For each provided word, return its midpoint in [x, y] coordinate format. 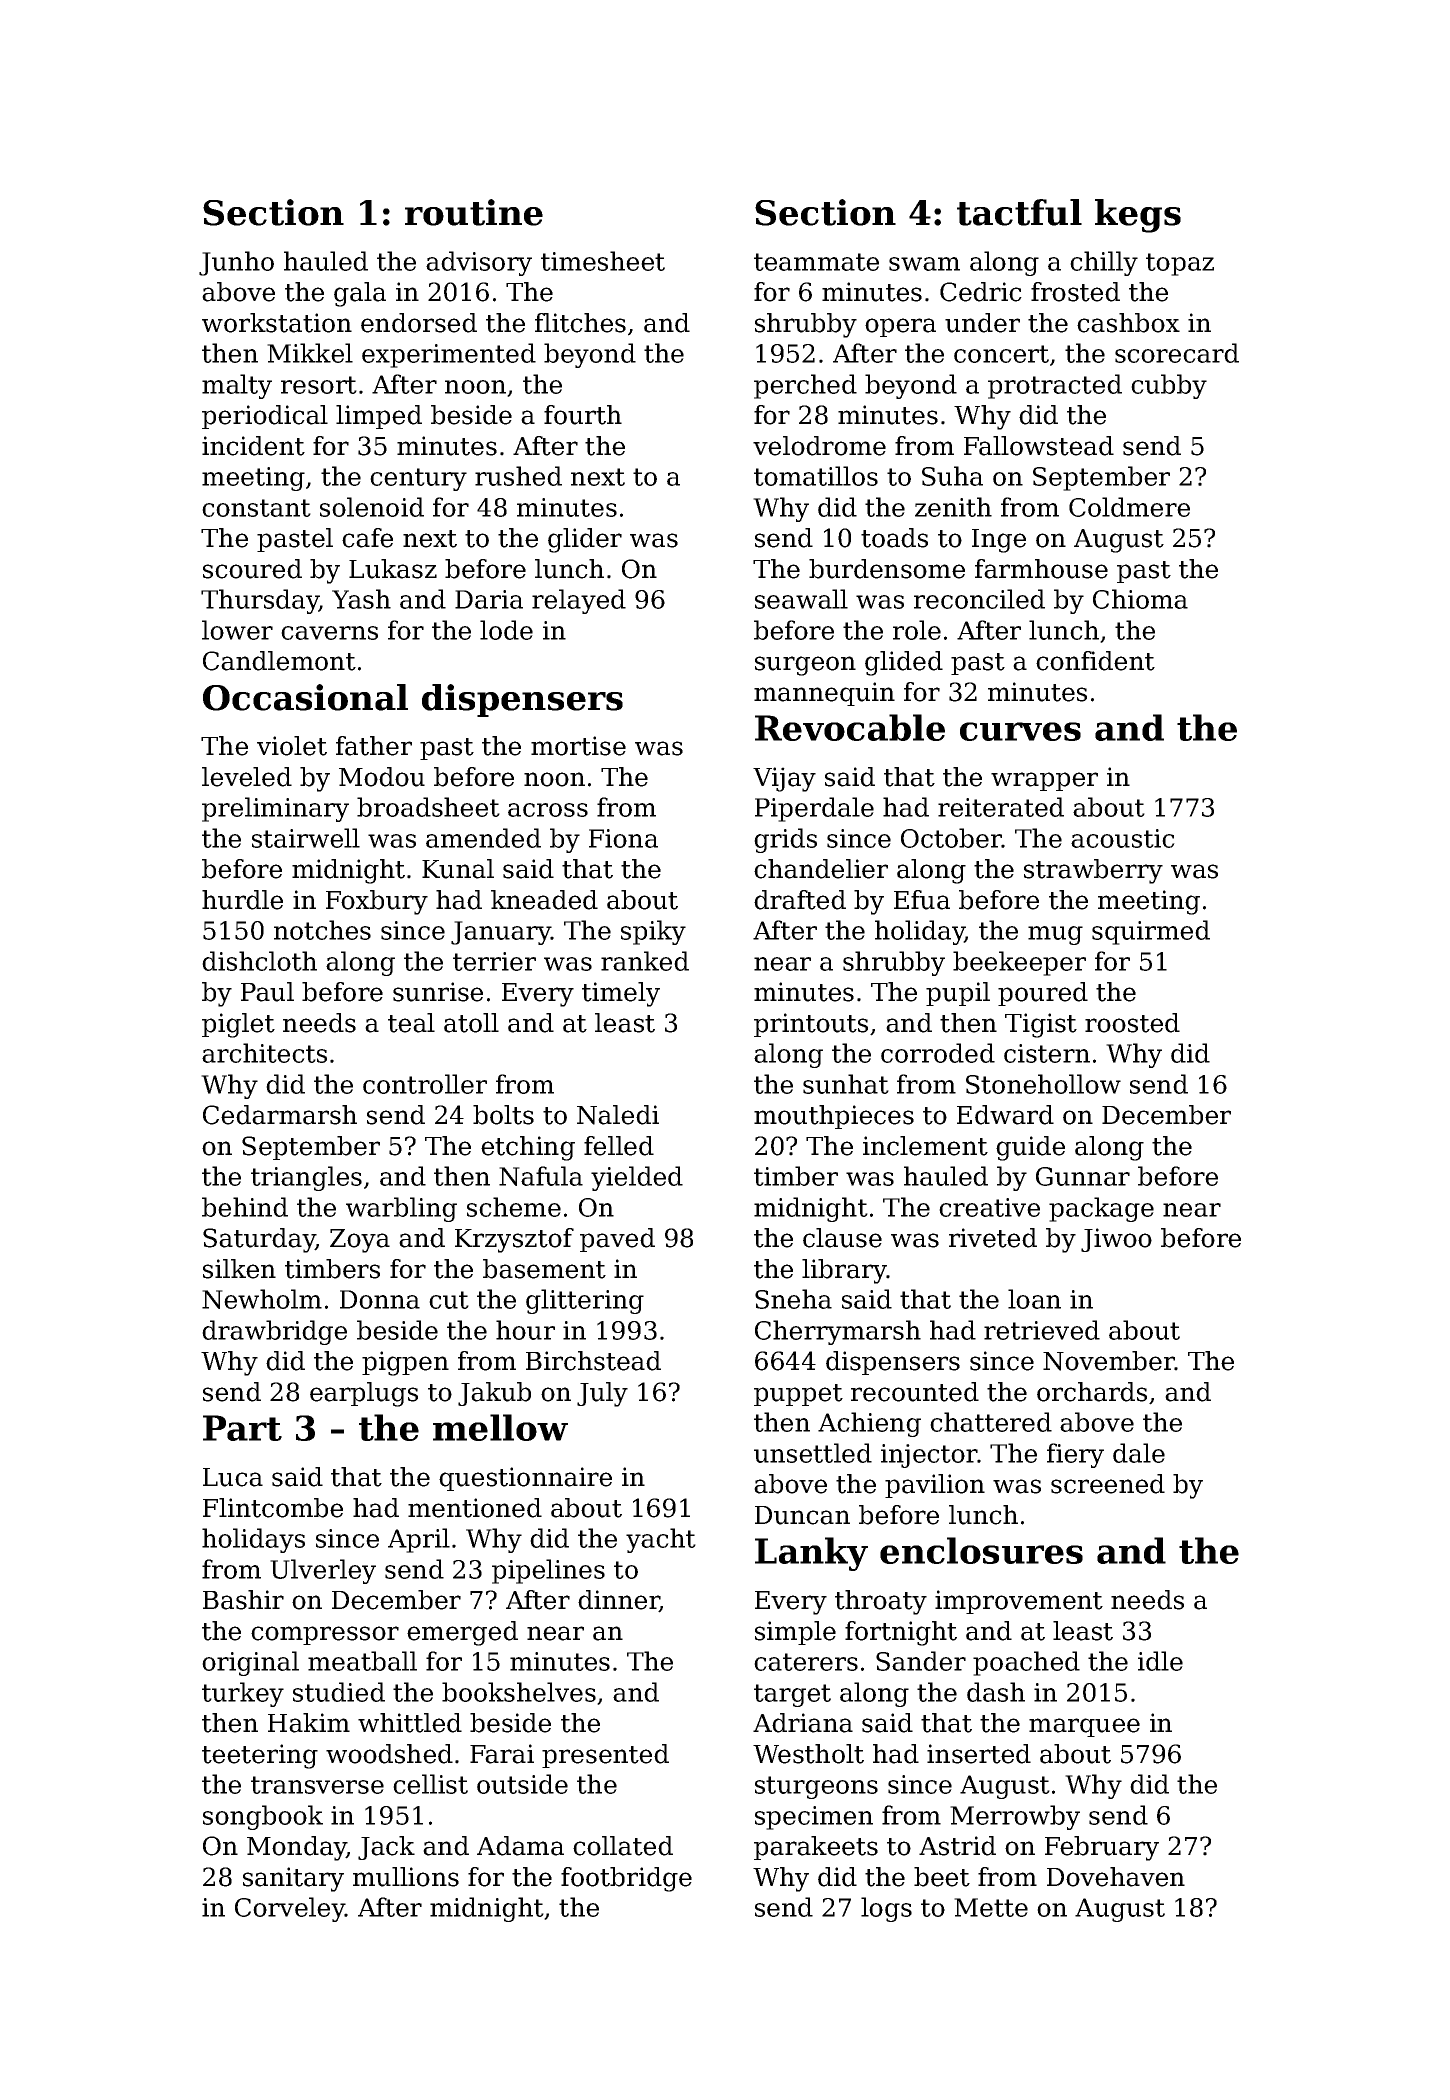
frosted [1075, 292]
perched [805, 386]
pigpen [405, 1363]
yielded [637, 1178]
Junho [236, 263]
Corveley [290, 1909]
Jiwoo [1116, 1240]
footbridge [626, 1879]
